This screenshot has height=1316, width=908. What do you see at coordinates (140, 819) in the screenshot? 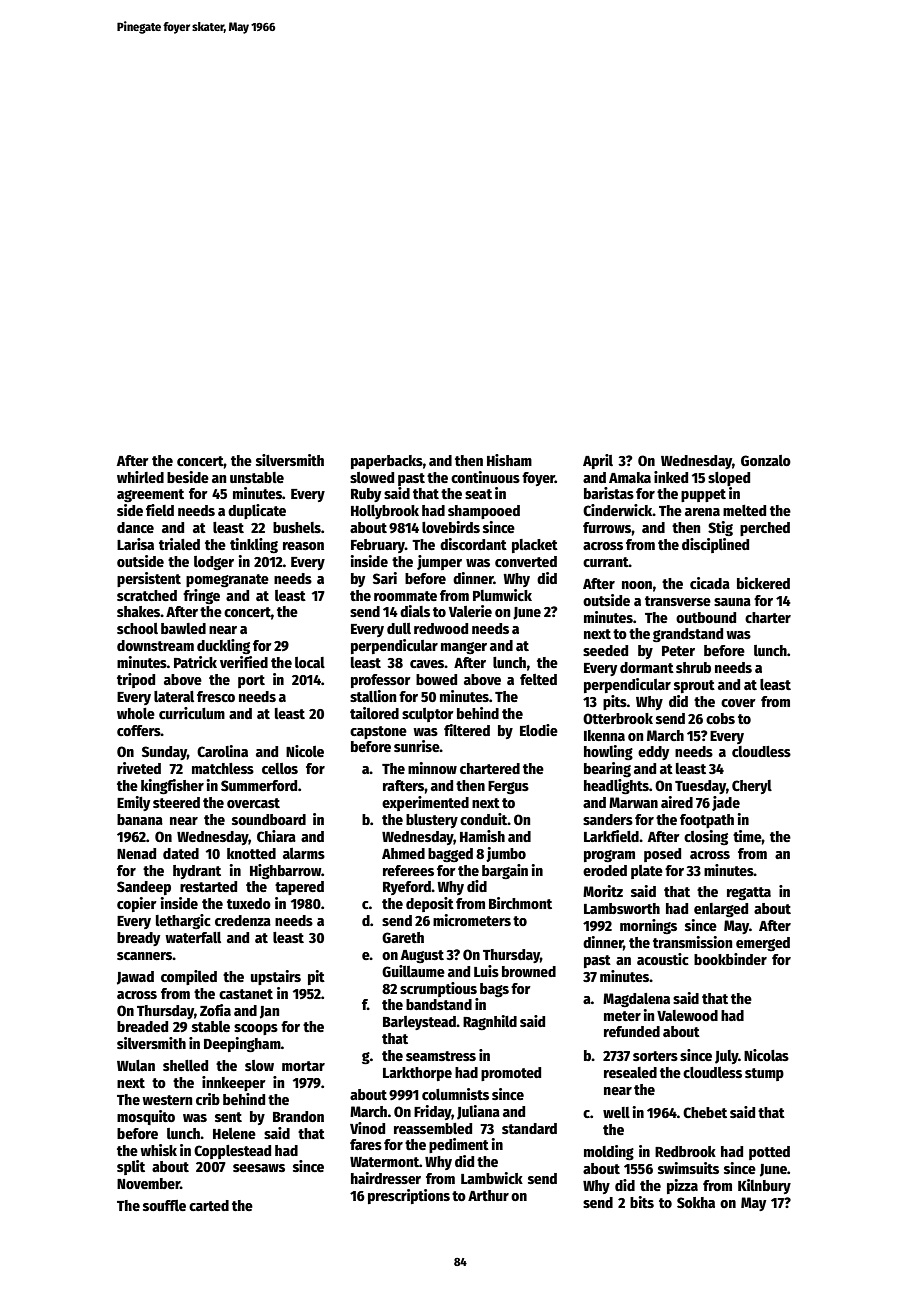
I see `banana` at bounding box center [140, 819].
